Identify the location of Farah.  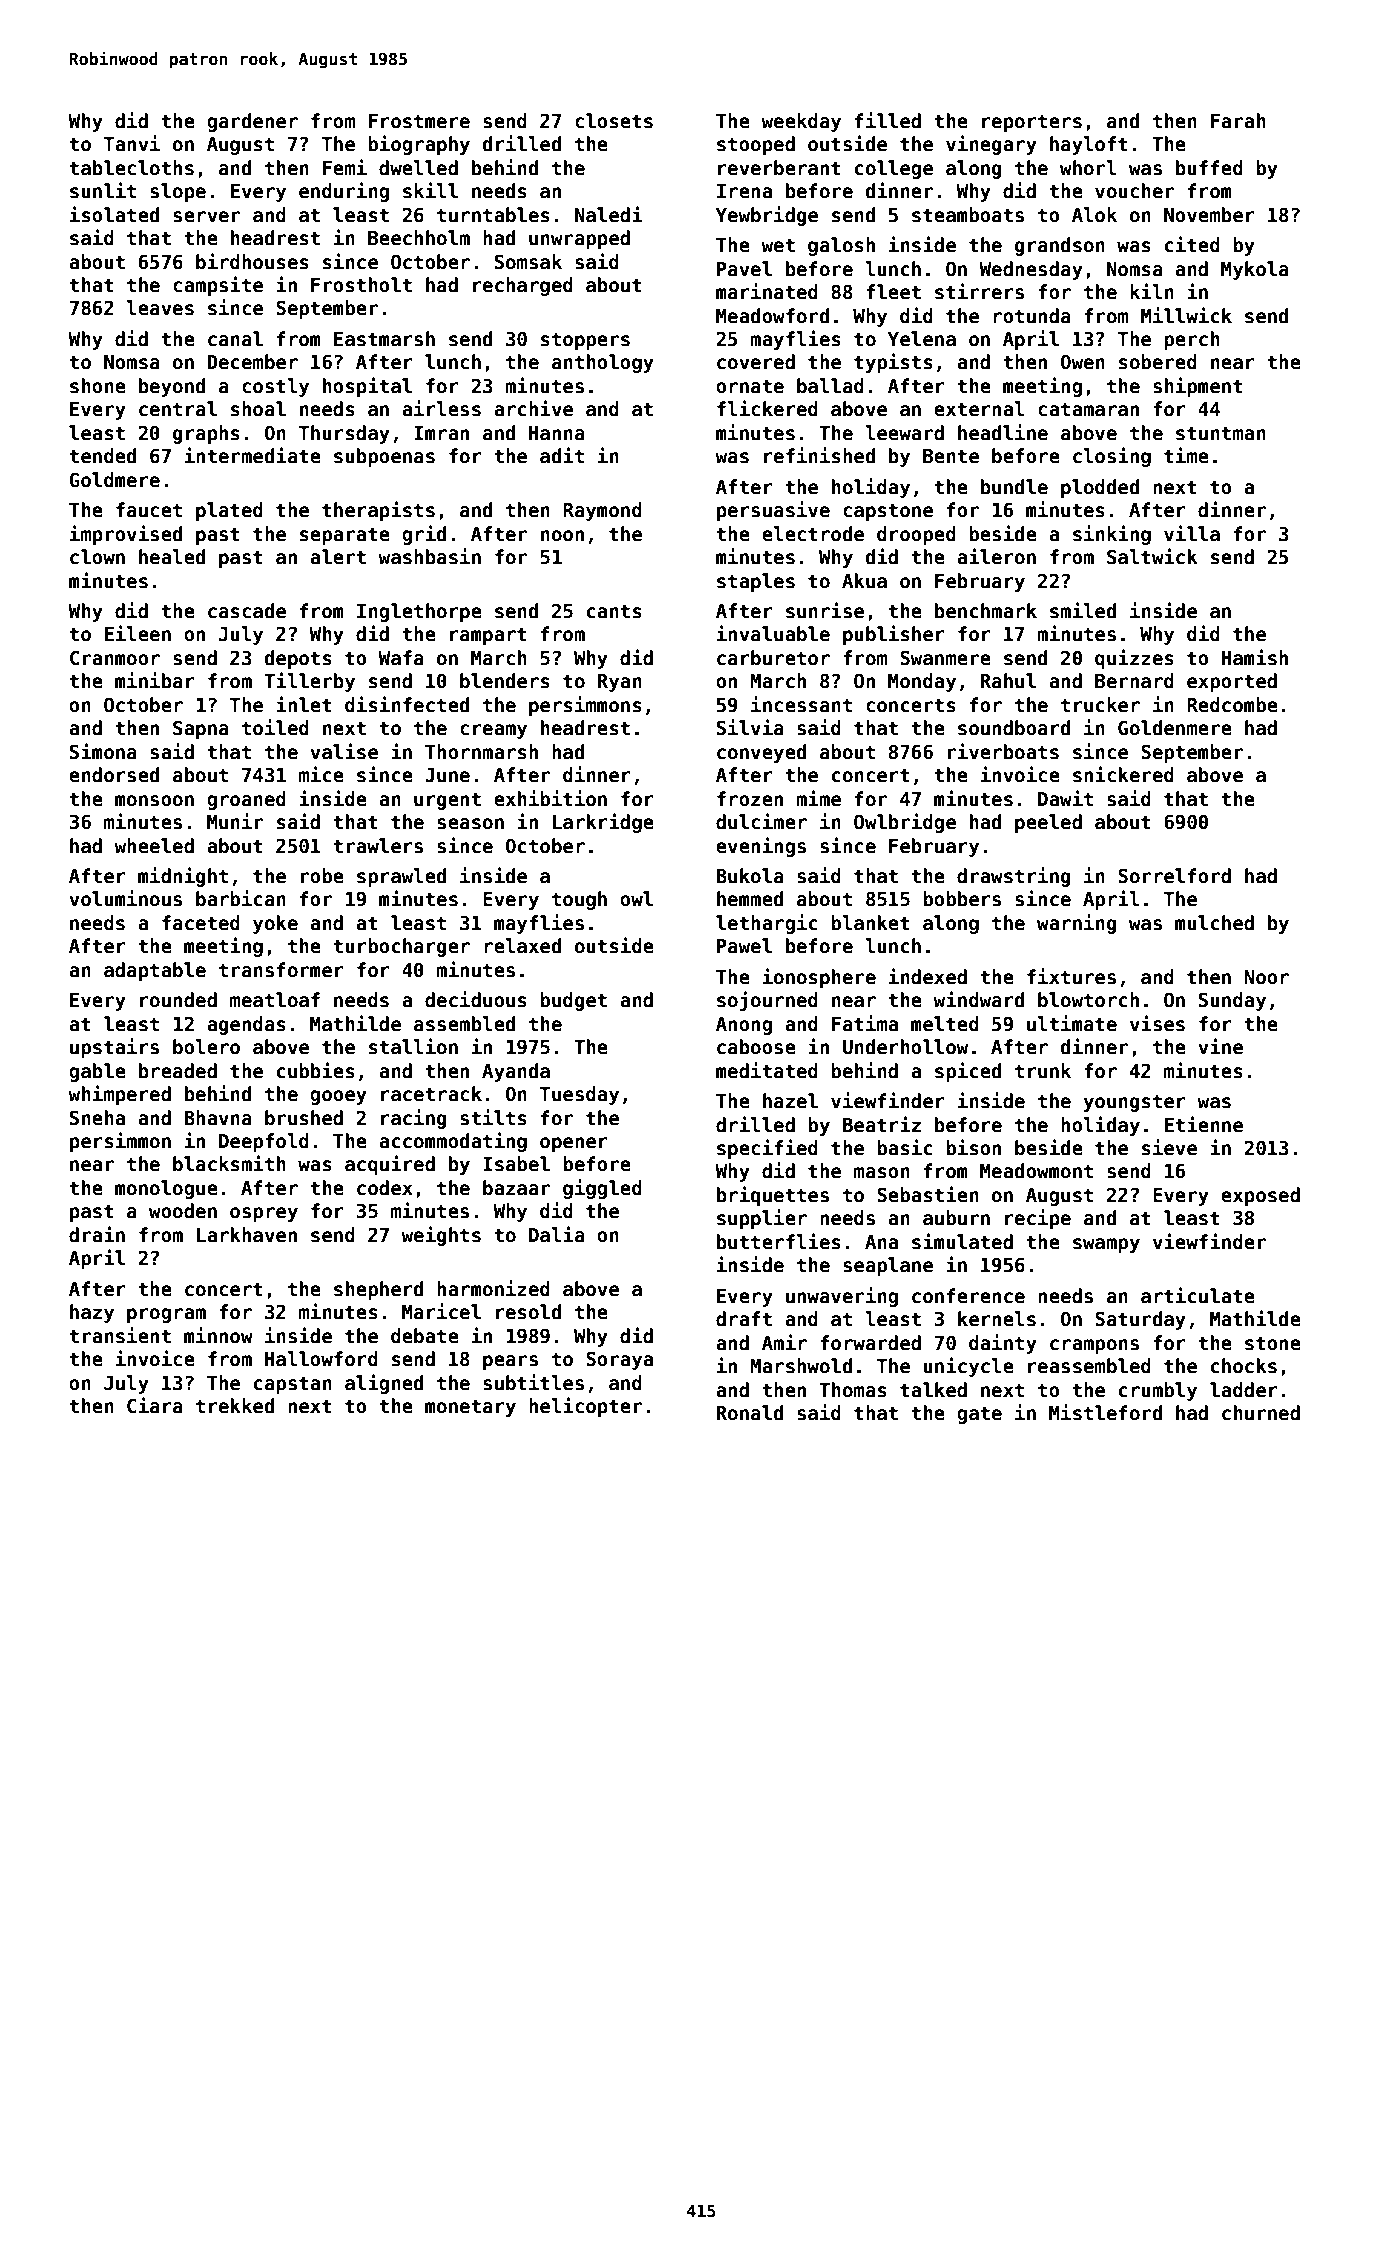
(1238, 121).
